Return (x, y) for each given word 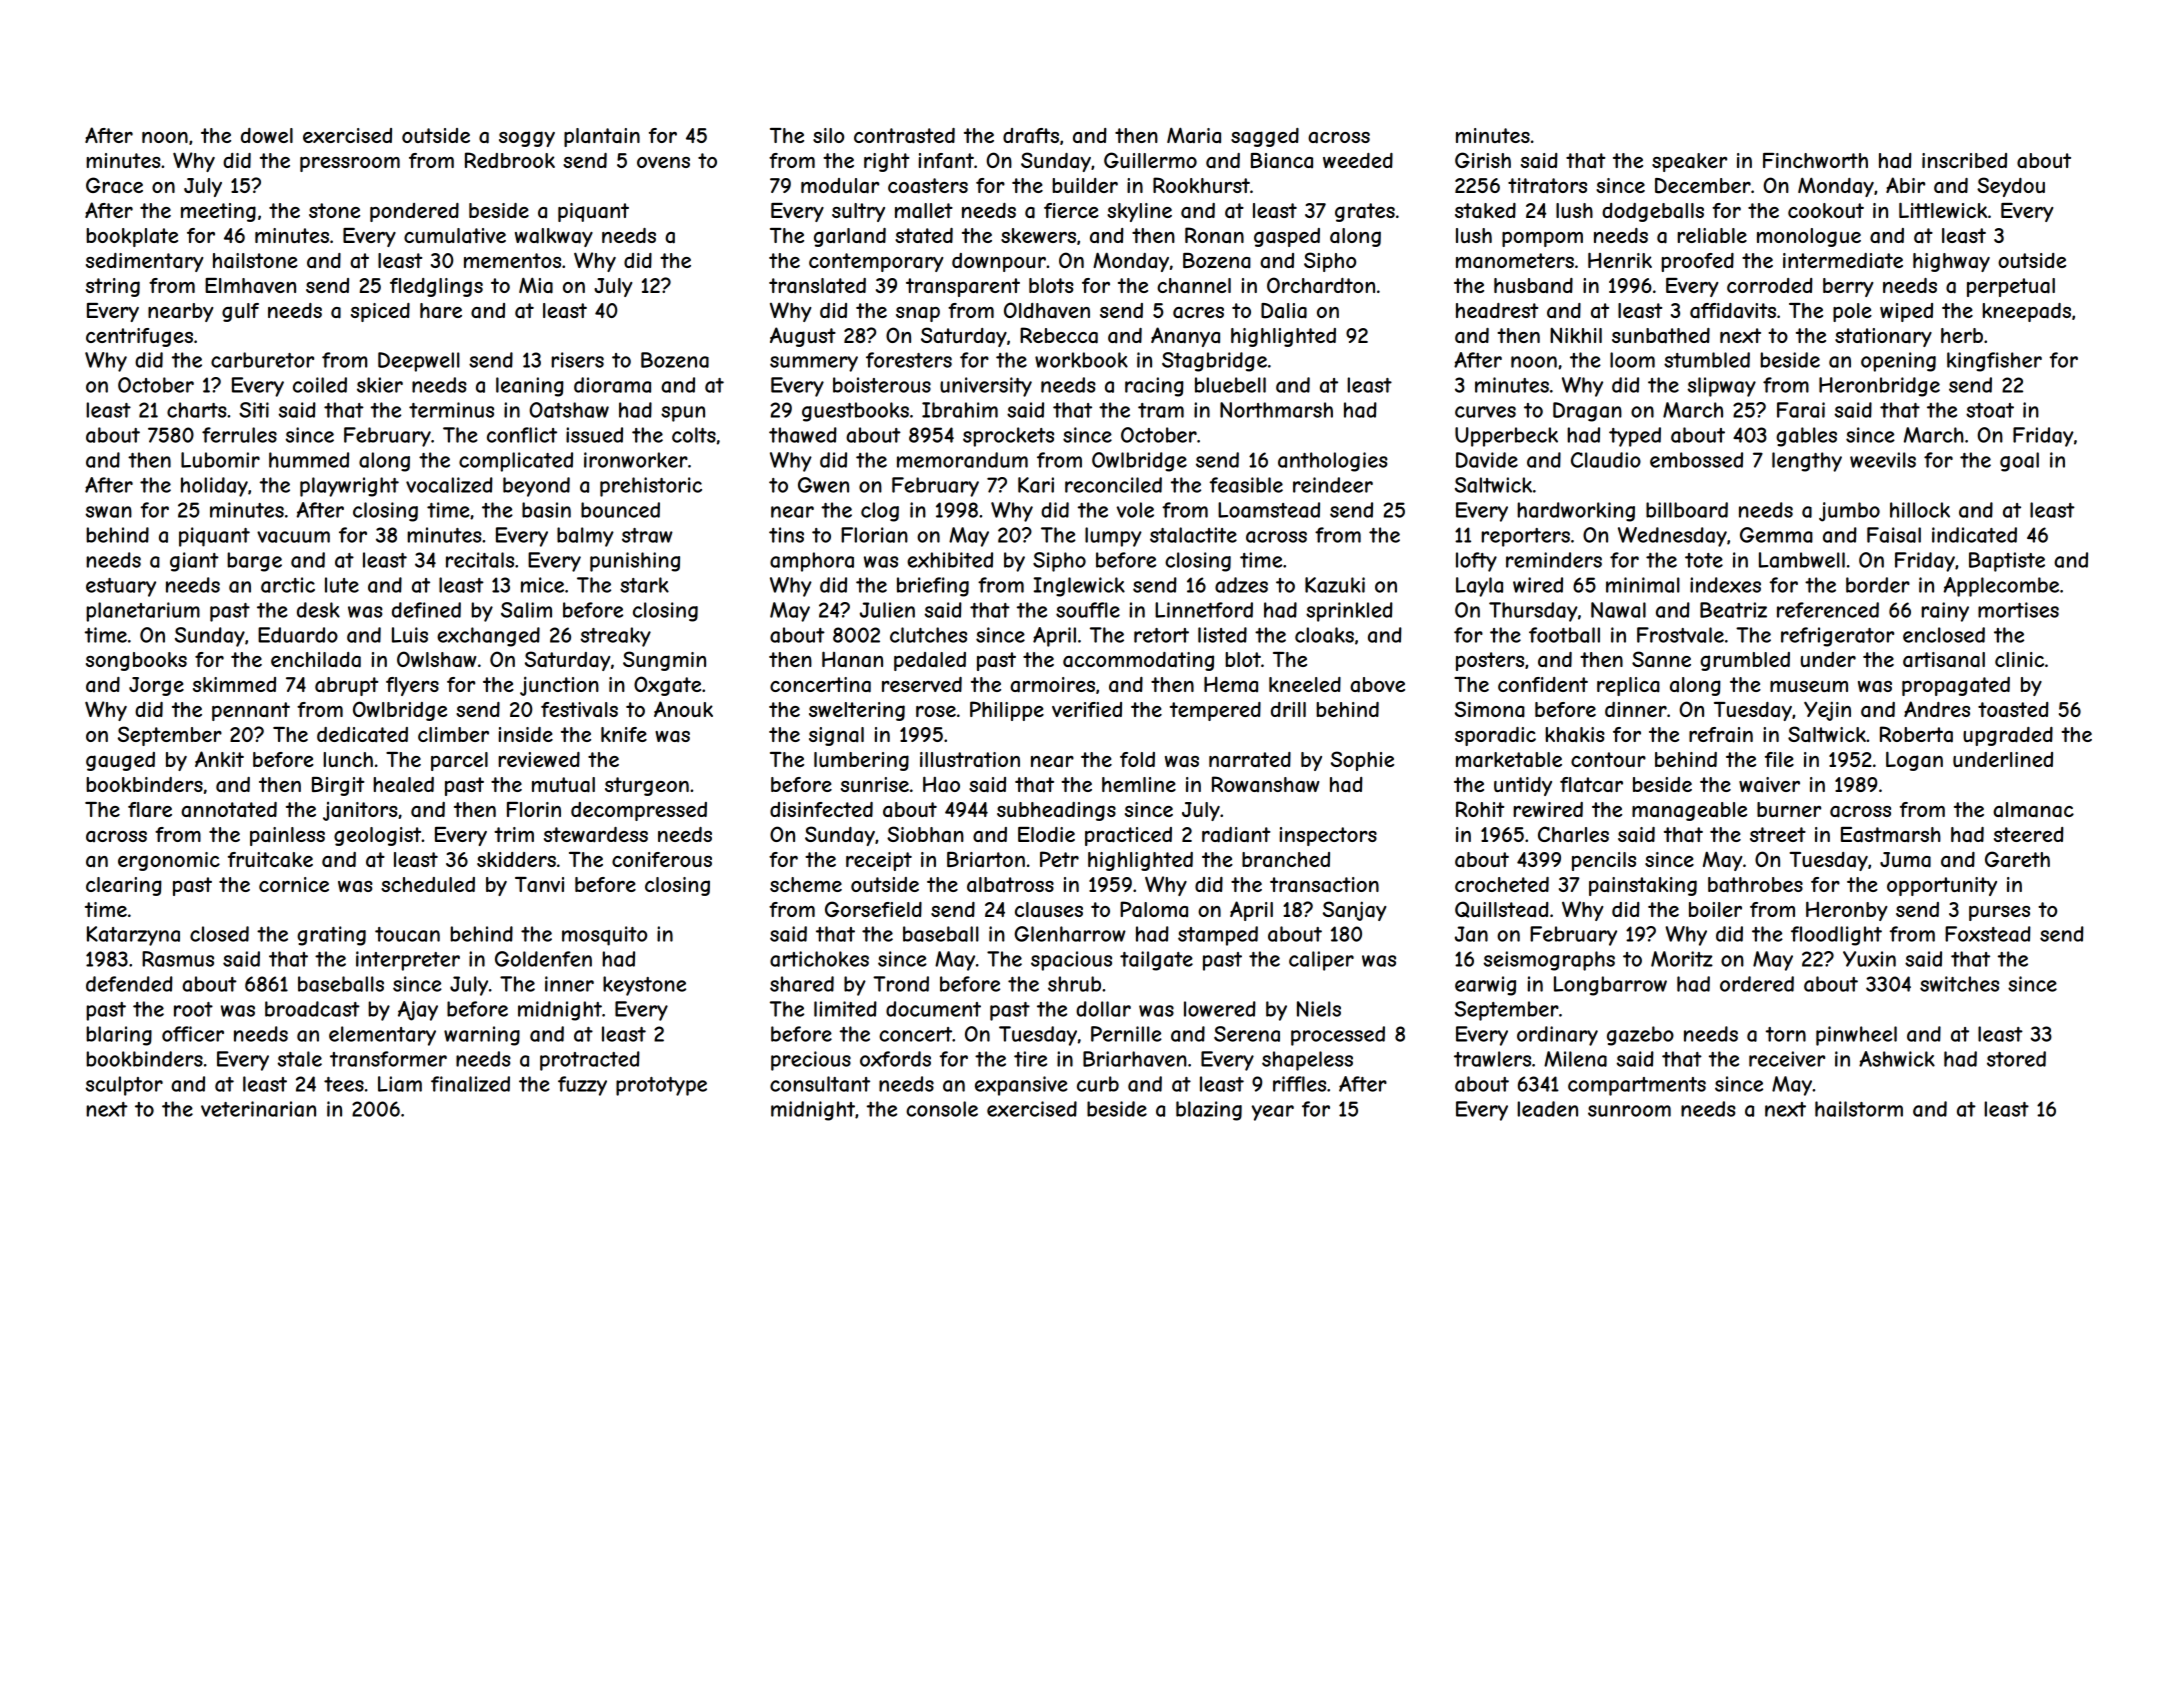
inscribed (1964, 160)
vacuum (293, 537)
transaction (1324, 885)
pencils (1604, 861)
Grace (114, 185)
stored (2016, 1059)
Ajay (418, 1011)
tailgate (1156, 961)
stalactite (1193, 535)
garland (850, 237)
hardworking (1576, 512)
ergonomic (169, 861)
